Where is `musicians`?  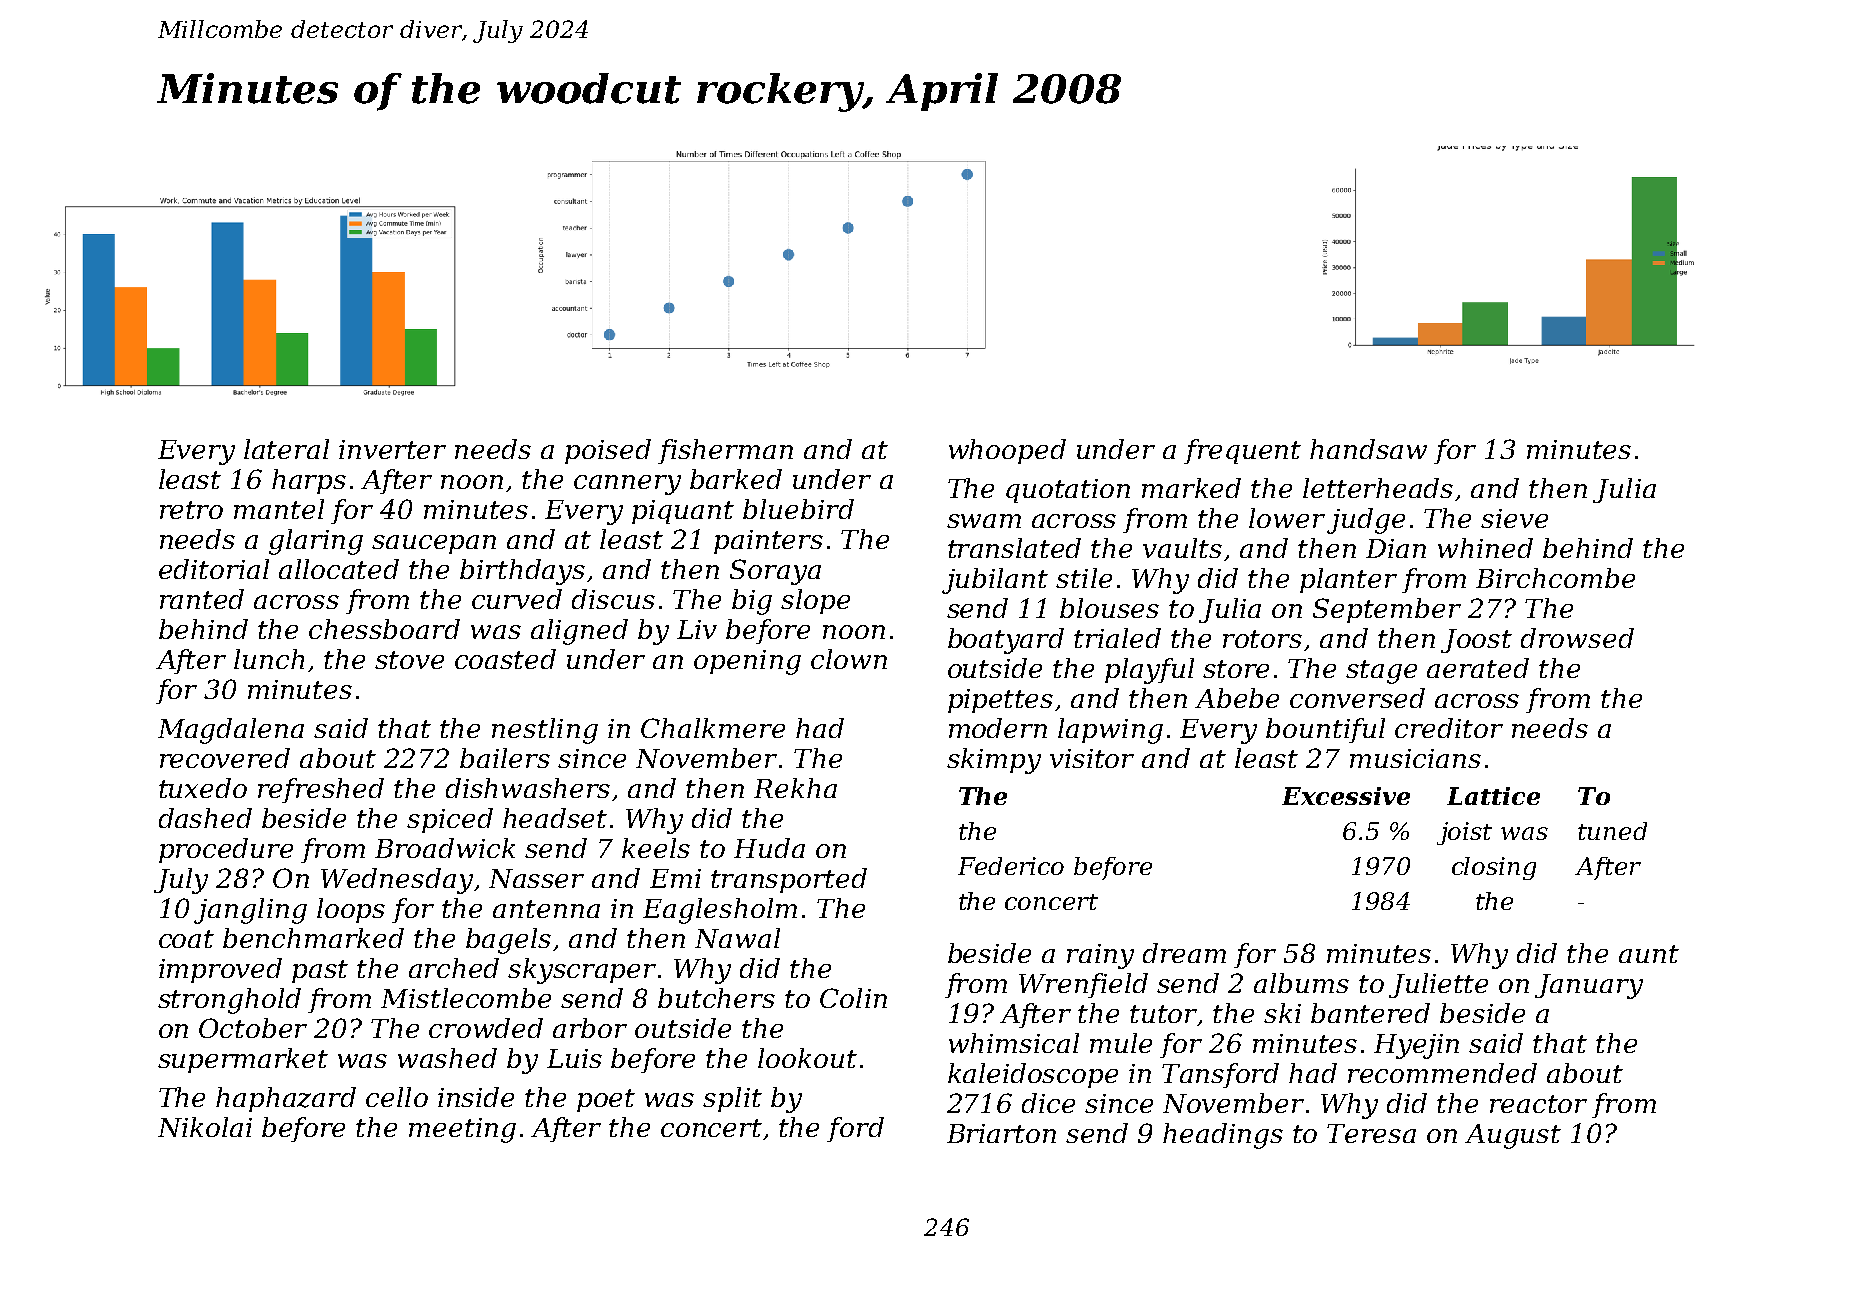
musicians is located at coordinates (1415, 758).
